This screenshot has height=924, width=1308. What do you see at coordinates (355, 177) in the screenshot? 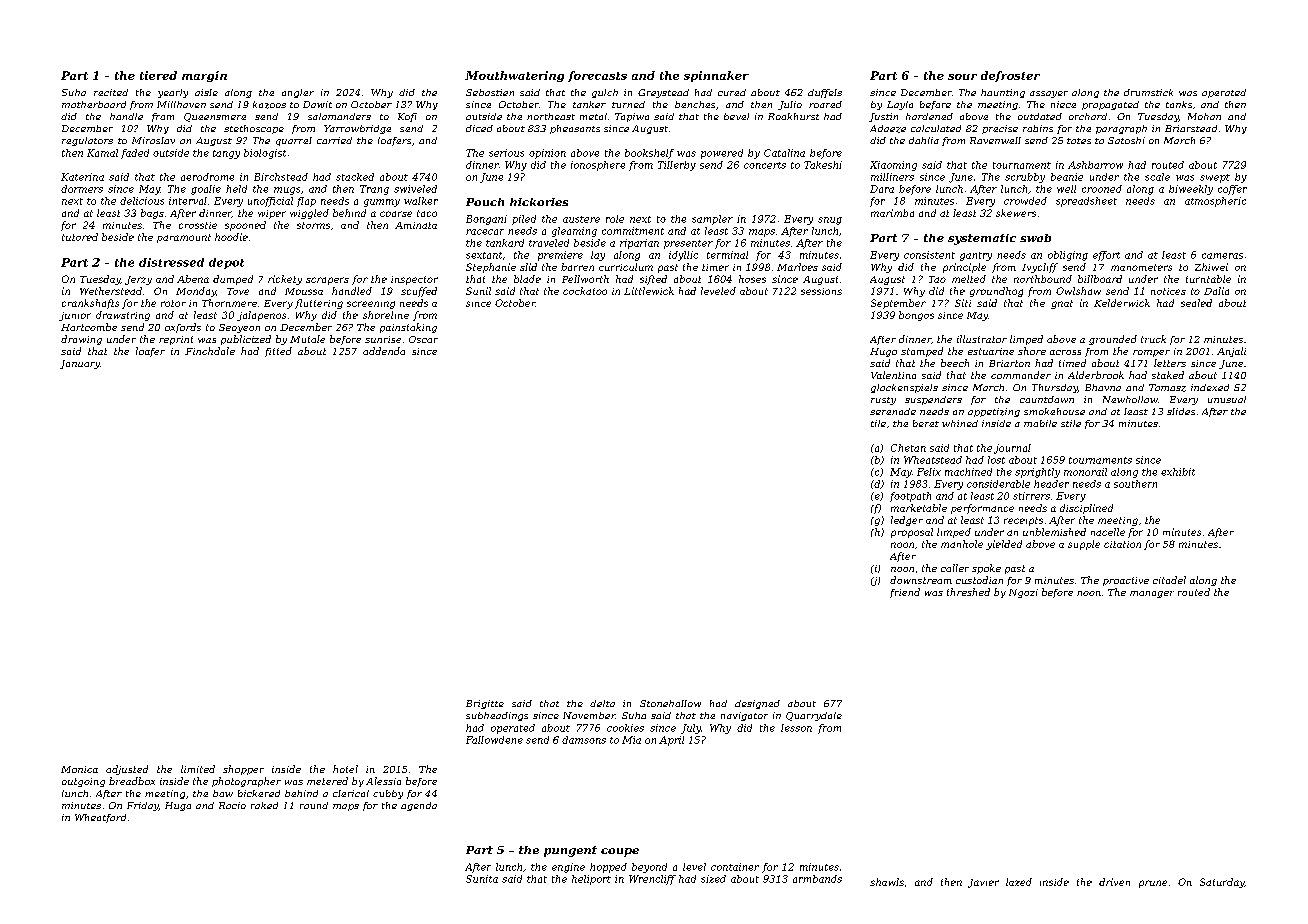
I see `stacked` at bounding box center [355, 177].
